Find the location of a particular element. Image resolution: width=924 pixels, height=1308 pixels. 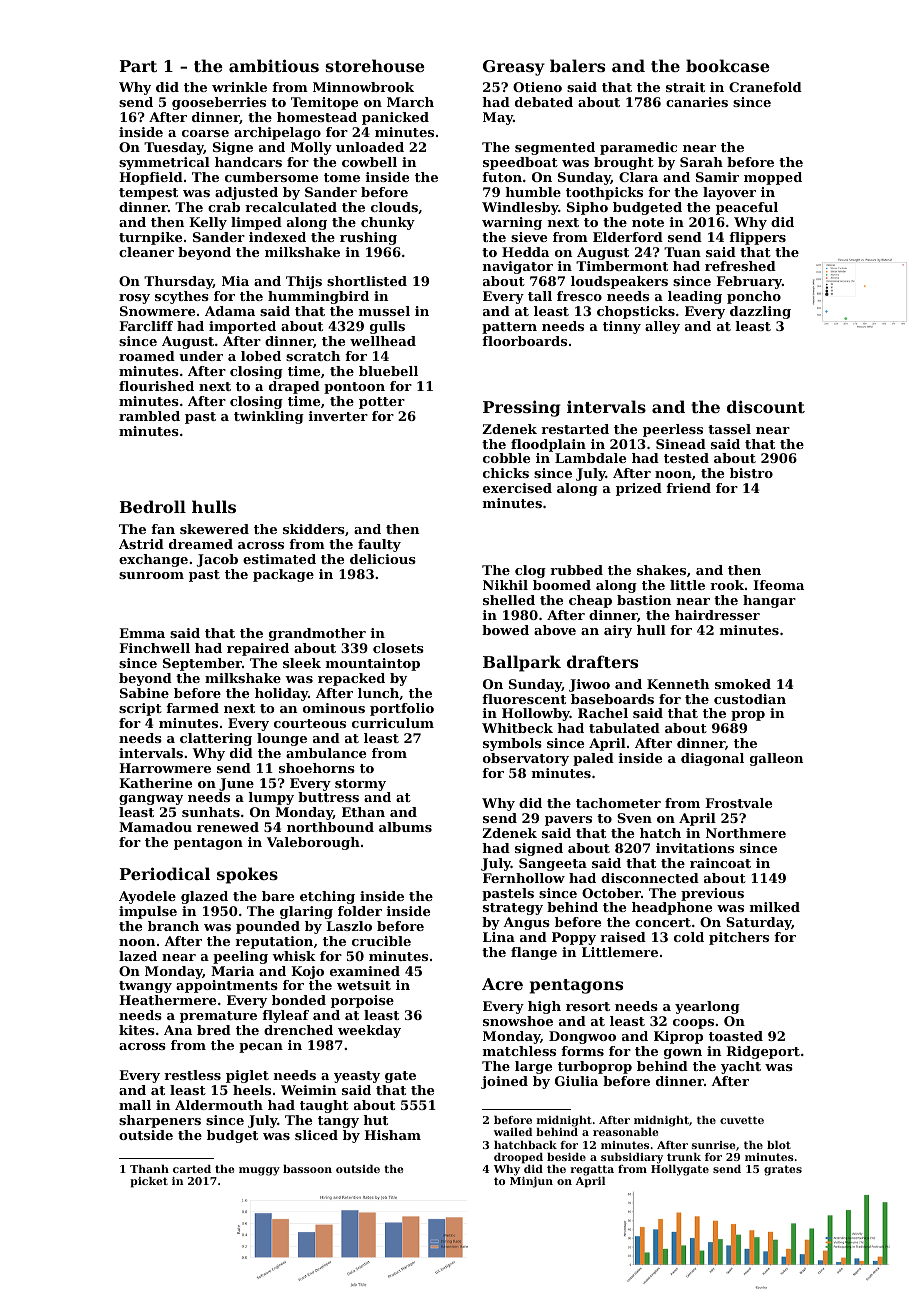

clouds is located at coordinates (394, 207).
